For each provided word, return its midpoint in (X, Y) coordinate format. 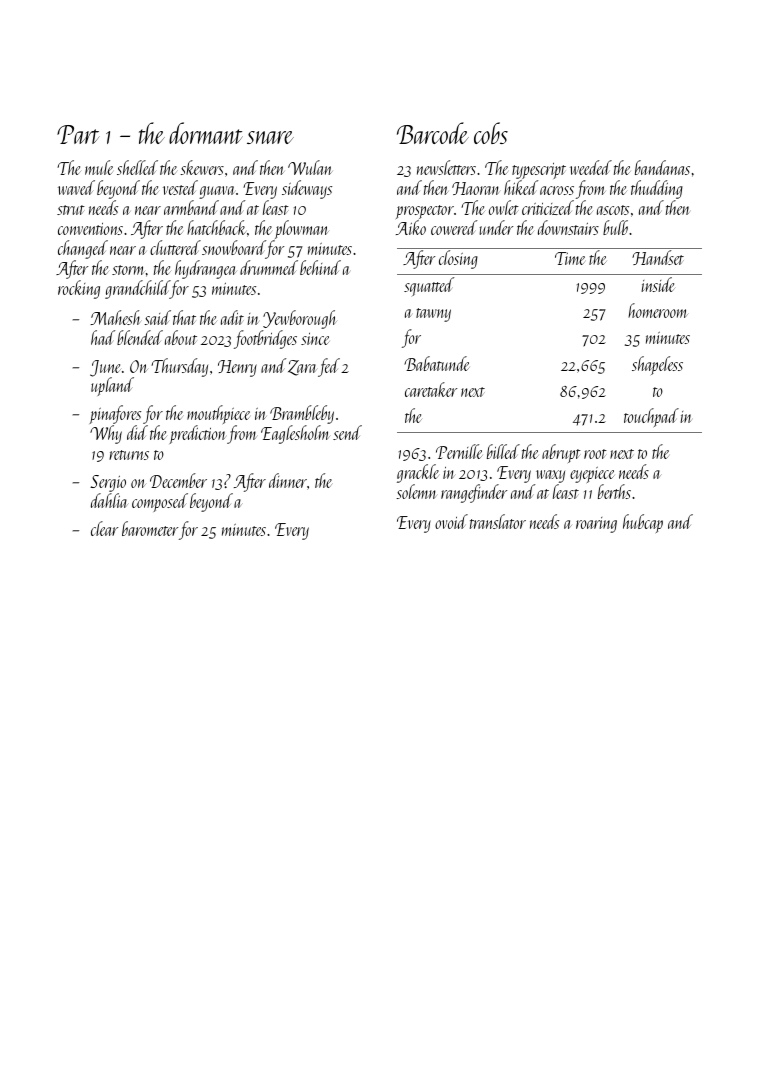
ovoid (451, 521)
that (184, 317)
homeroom (658, 310)
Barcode (433, 133)
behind (320, 267)
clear (104, 528)
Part (78, 134)
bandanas (662, 167)
